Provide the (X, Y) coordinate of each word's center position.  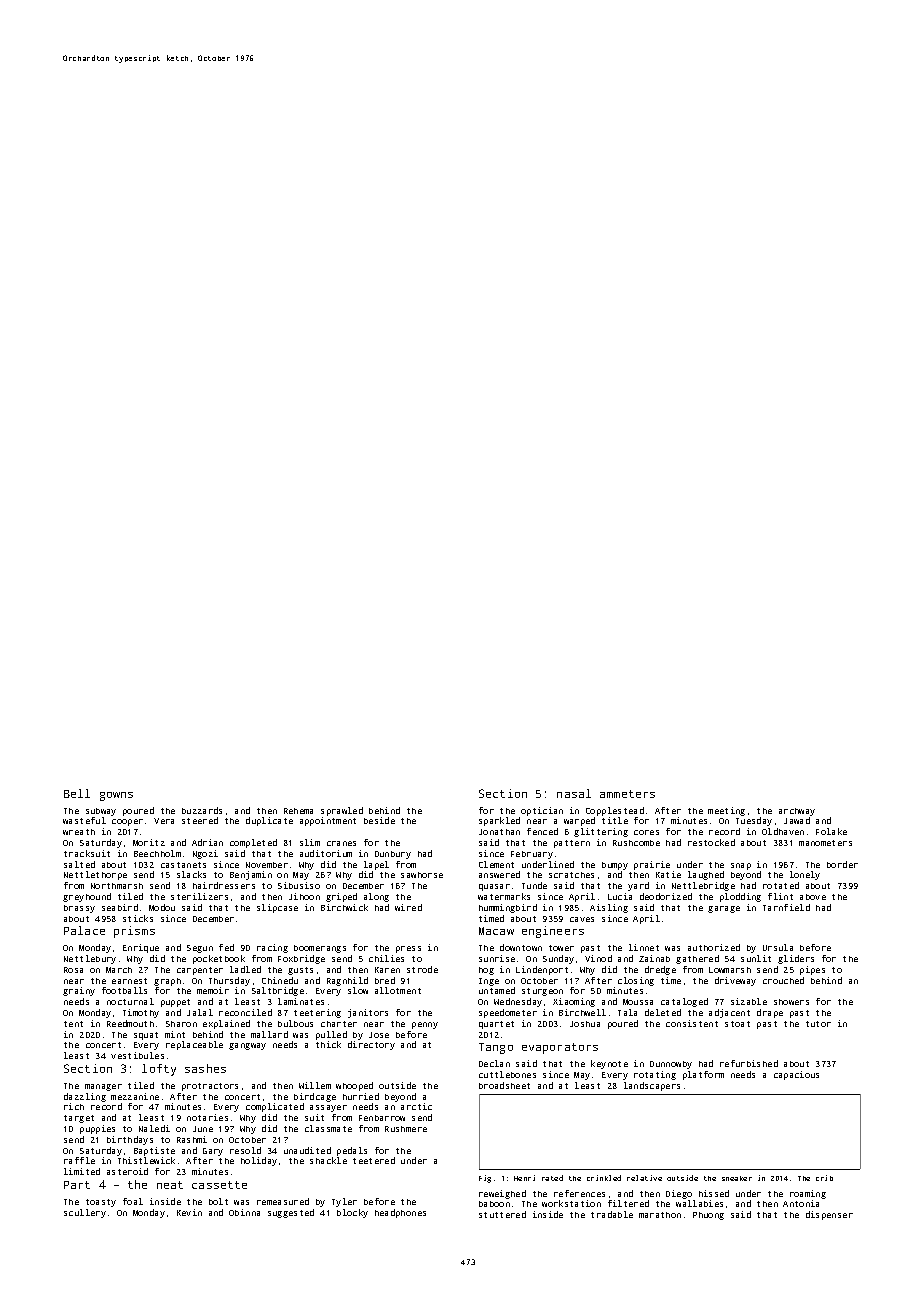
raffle (79, 1160)
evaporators (560, 1048)
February (532, 855)
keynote (609, 1064)
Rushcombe (636, 843)
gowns (116, 796)
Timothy (141, 1013)
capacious (796, 1075)
